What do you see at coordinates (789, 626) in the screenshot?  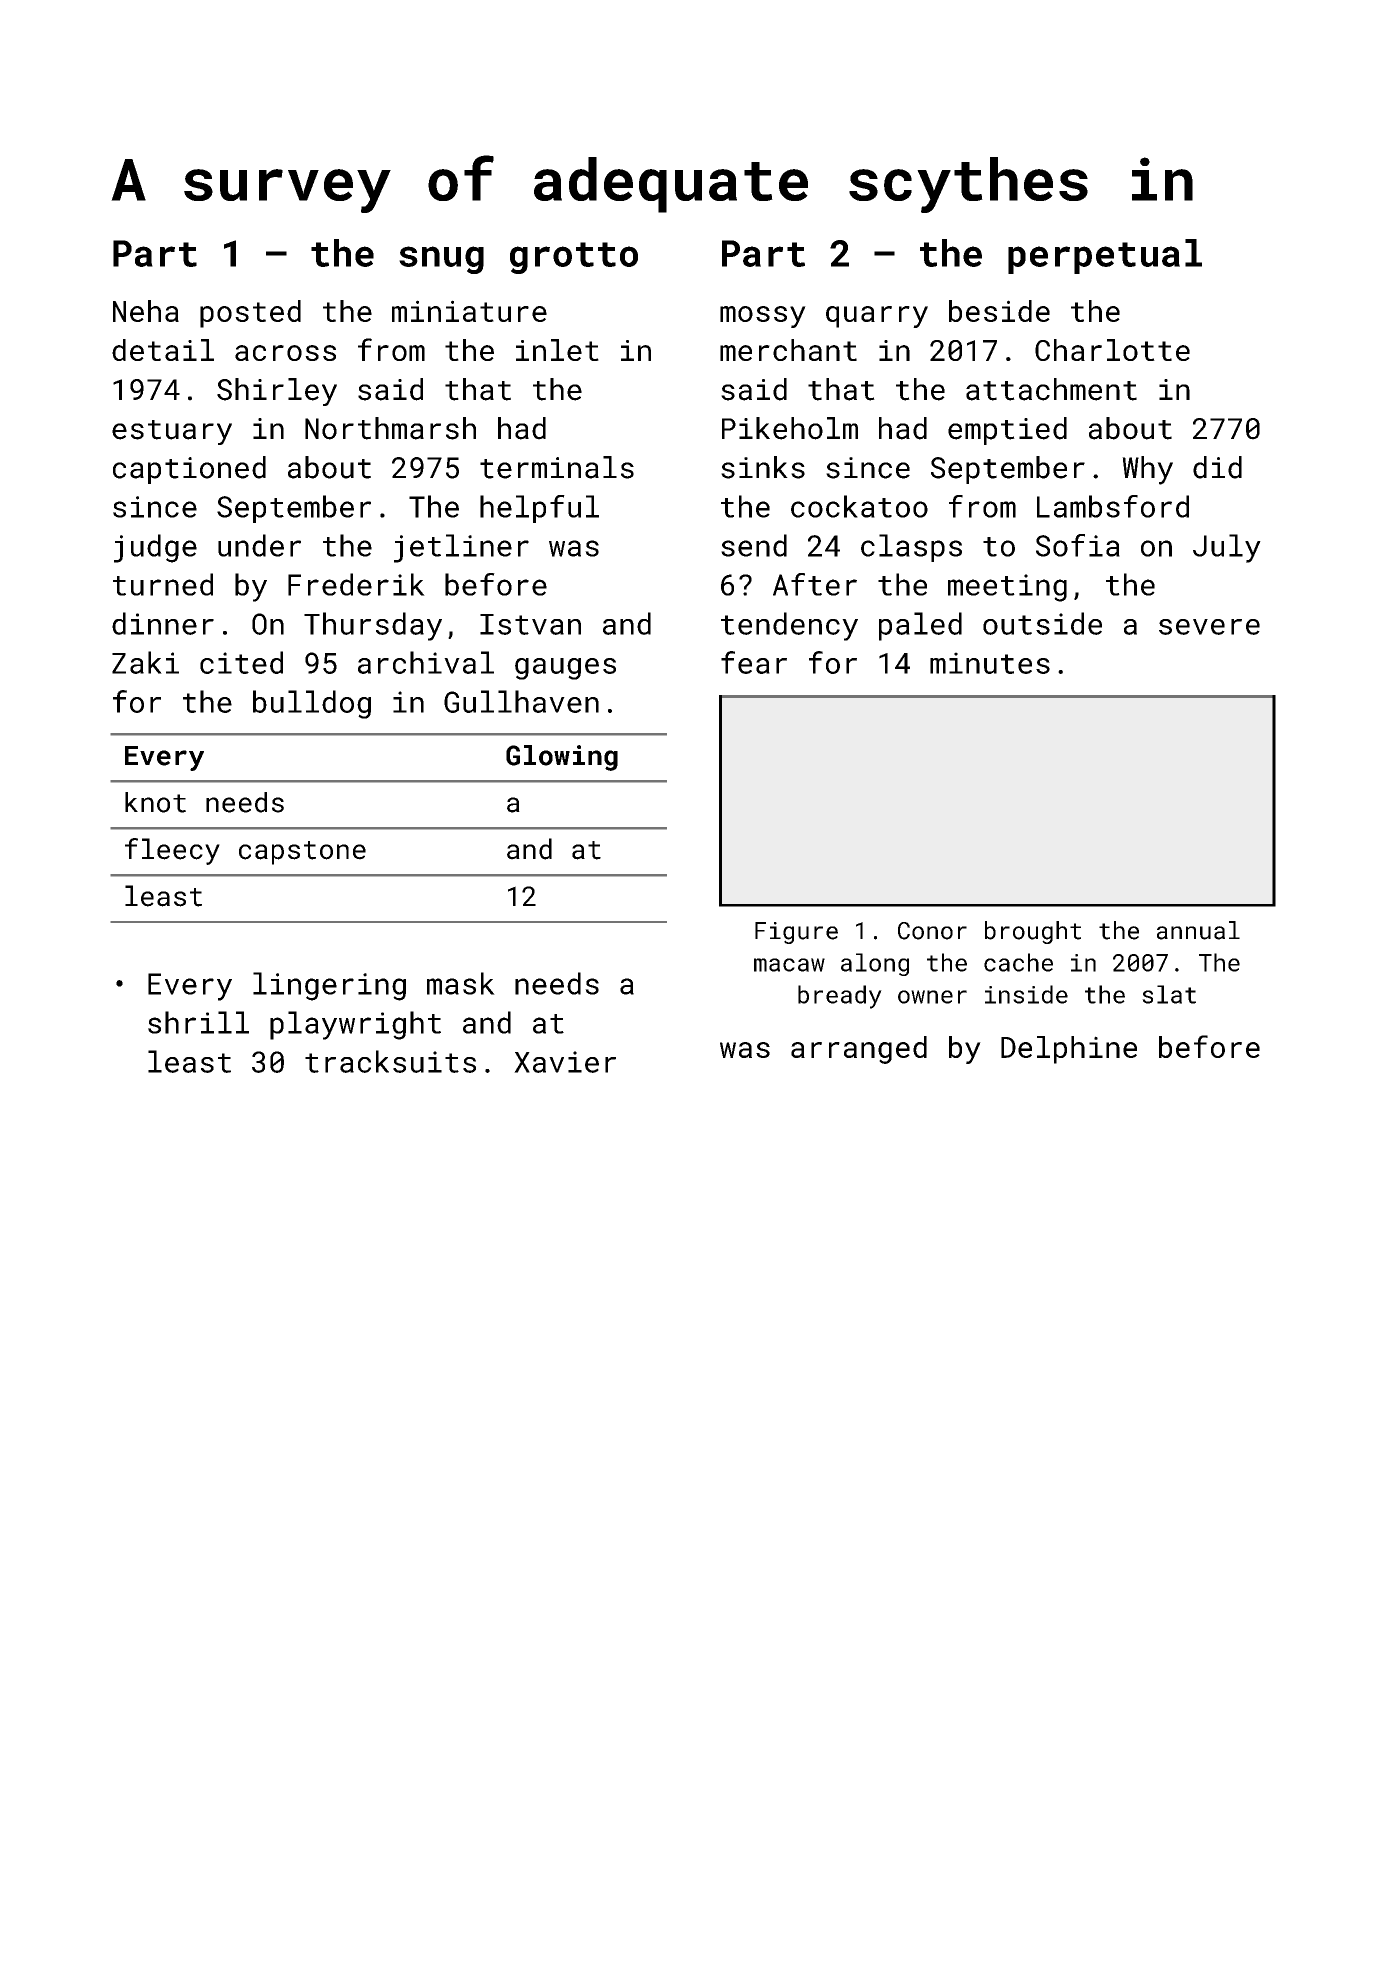 I see `tendency` at bounding box center [789, 626].
